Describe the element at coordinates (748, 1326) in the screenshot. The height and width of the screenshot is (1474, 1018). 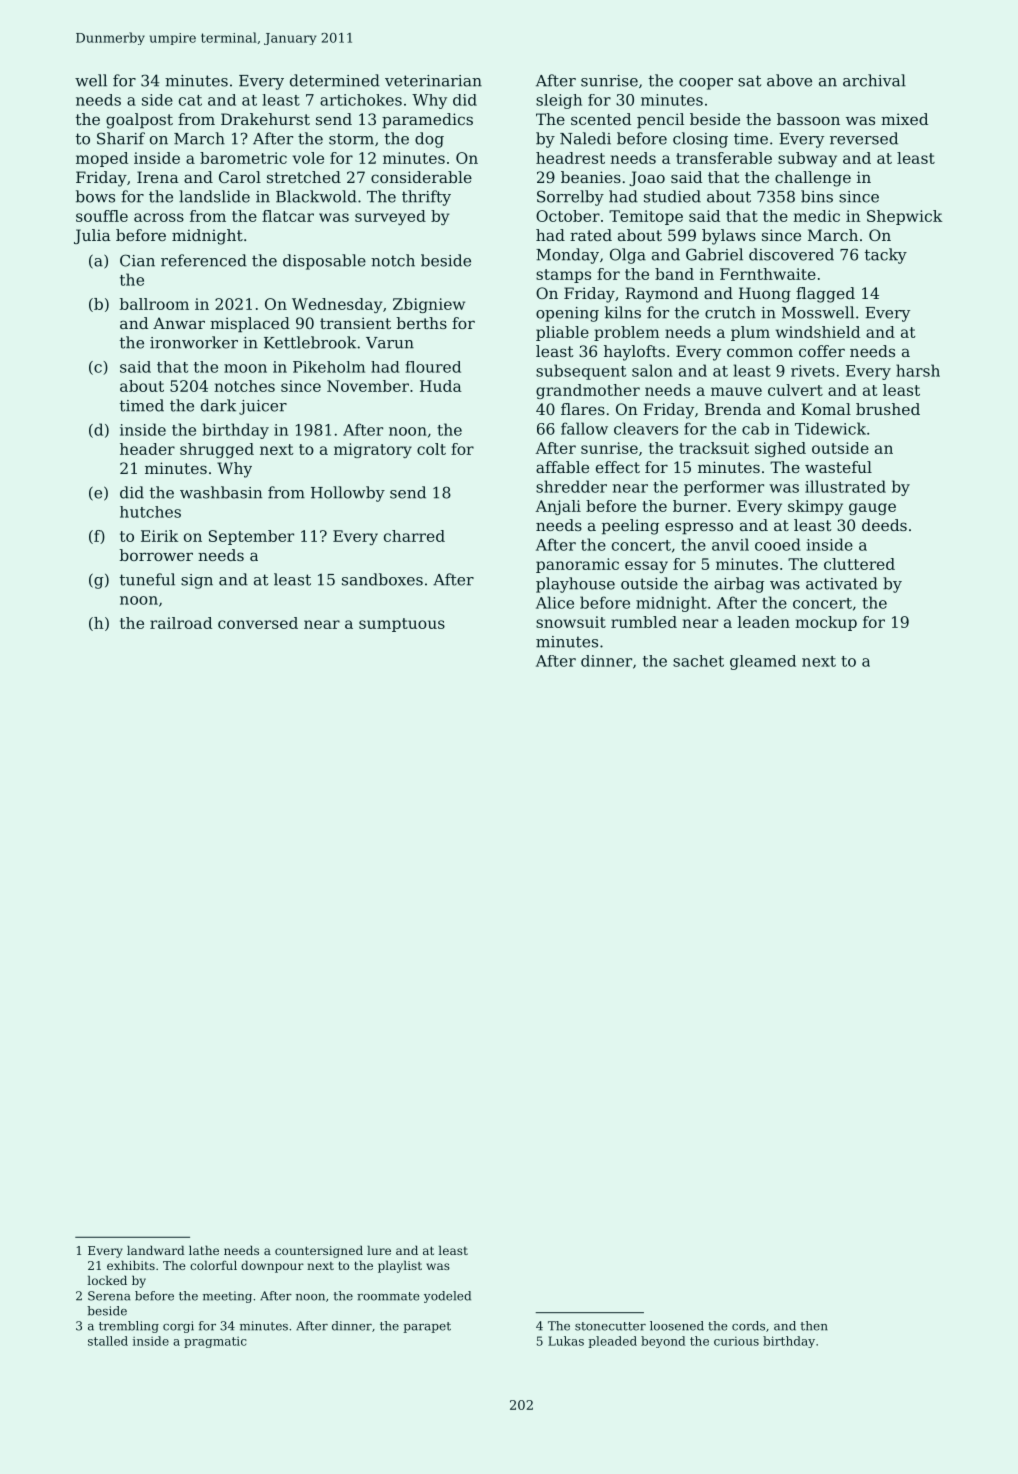
I see `cords` at that location.
